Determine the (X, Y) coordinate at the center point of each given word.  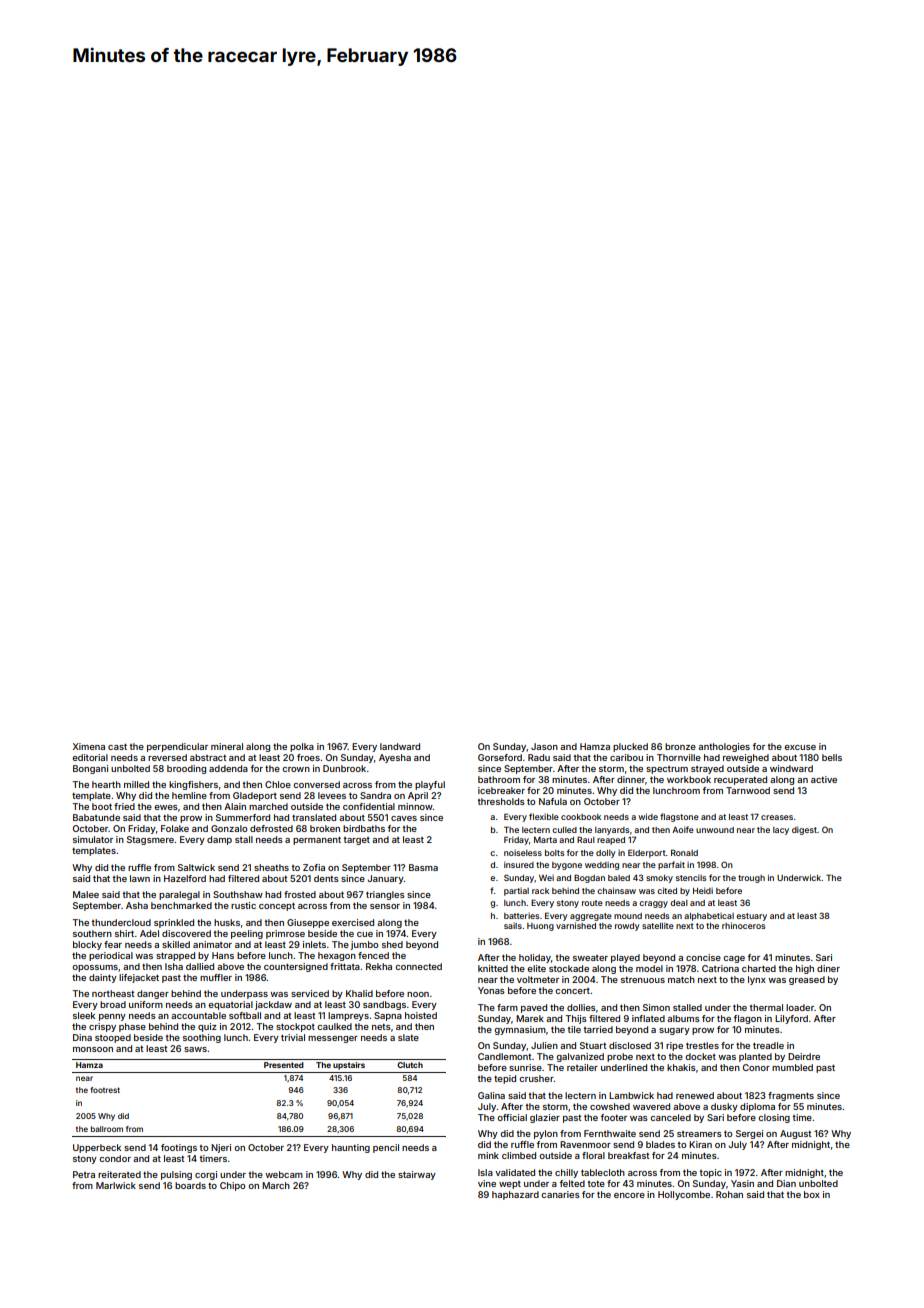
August (795, 1134)
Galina (491, 1095)
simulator (93, 839)
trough (751, 879)
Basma (423, 867)
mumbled (792, 1067)
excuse (800, 747)
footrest (105, 1090)
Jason (544, 746)
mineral (227, 746)
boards (190, 1185)
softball (245, 1015)
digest (804, 830)
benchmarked (181, 905)
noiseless (523, 852)
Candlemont (505, 1056)
